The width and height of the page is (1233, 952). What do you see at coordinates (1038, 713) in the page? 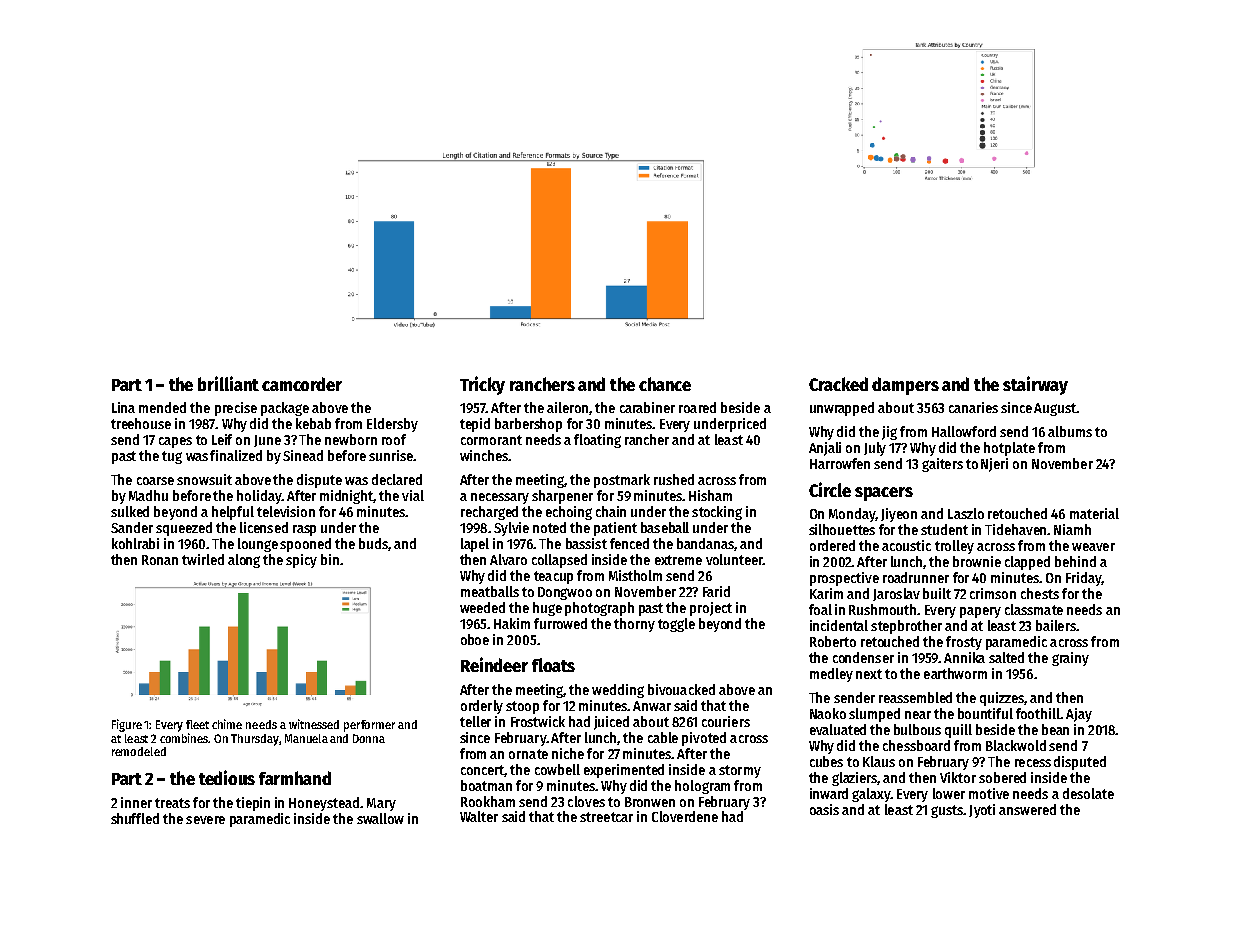
I see `foothill` at bounding box center [1038, 713].
